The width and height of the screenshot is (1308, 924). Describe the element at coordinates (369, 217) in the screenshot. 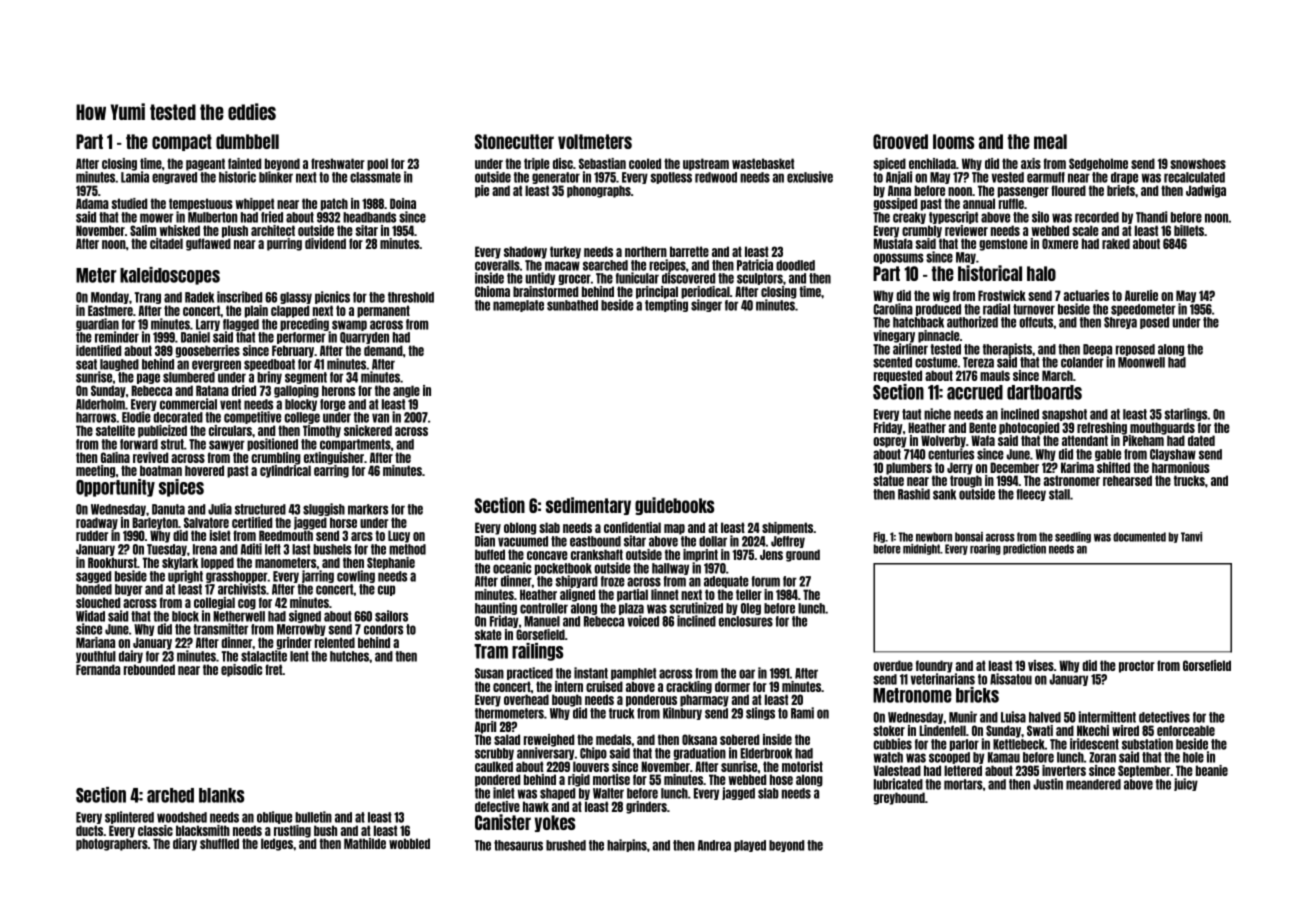

I see `headbands` at that location.
